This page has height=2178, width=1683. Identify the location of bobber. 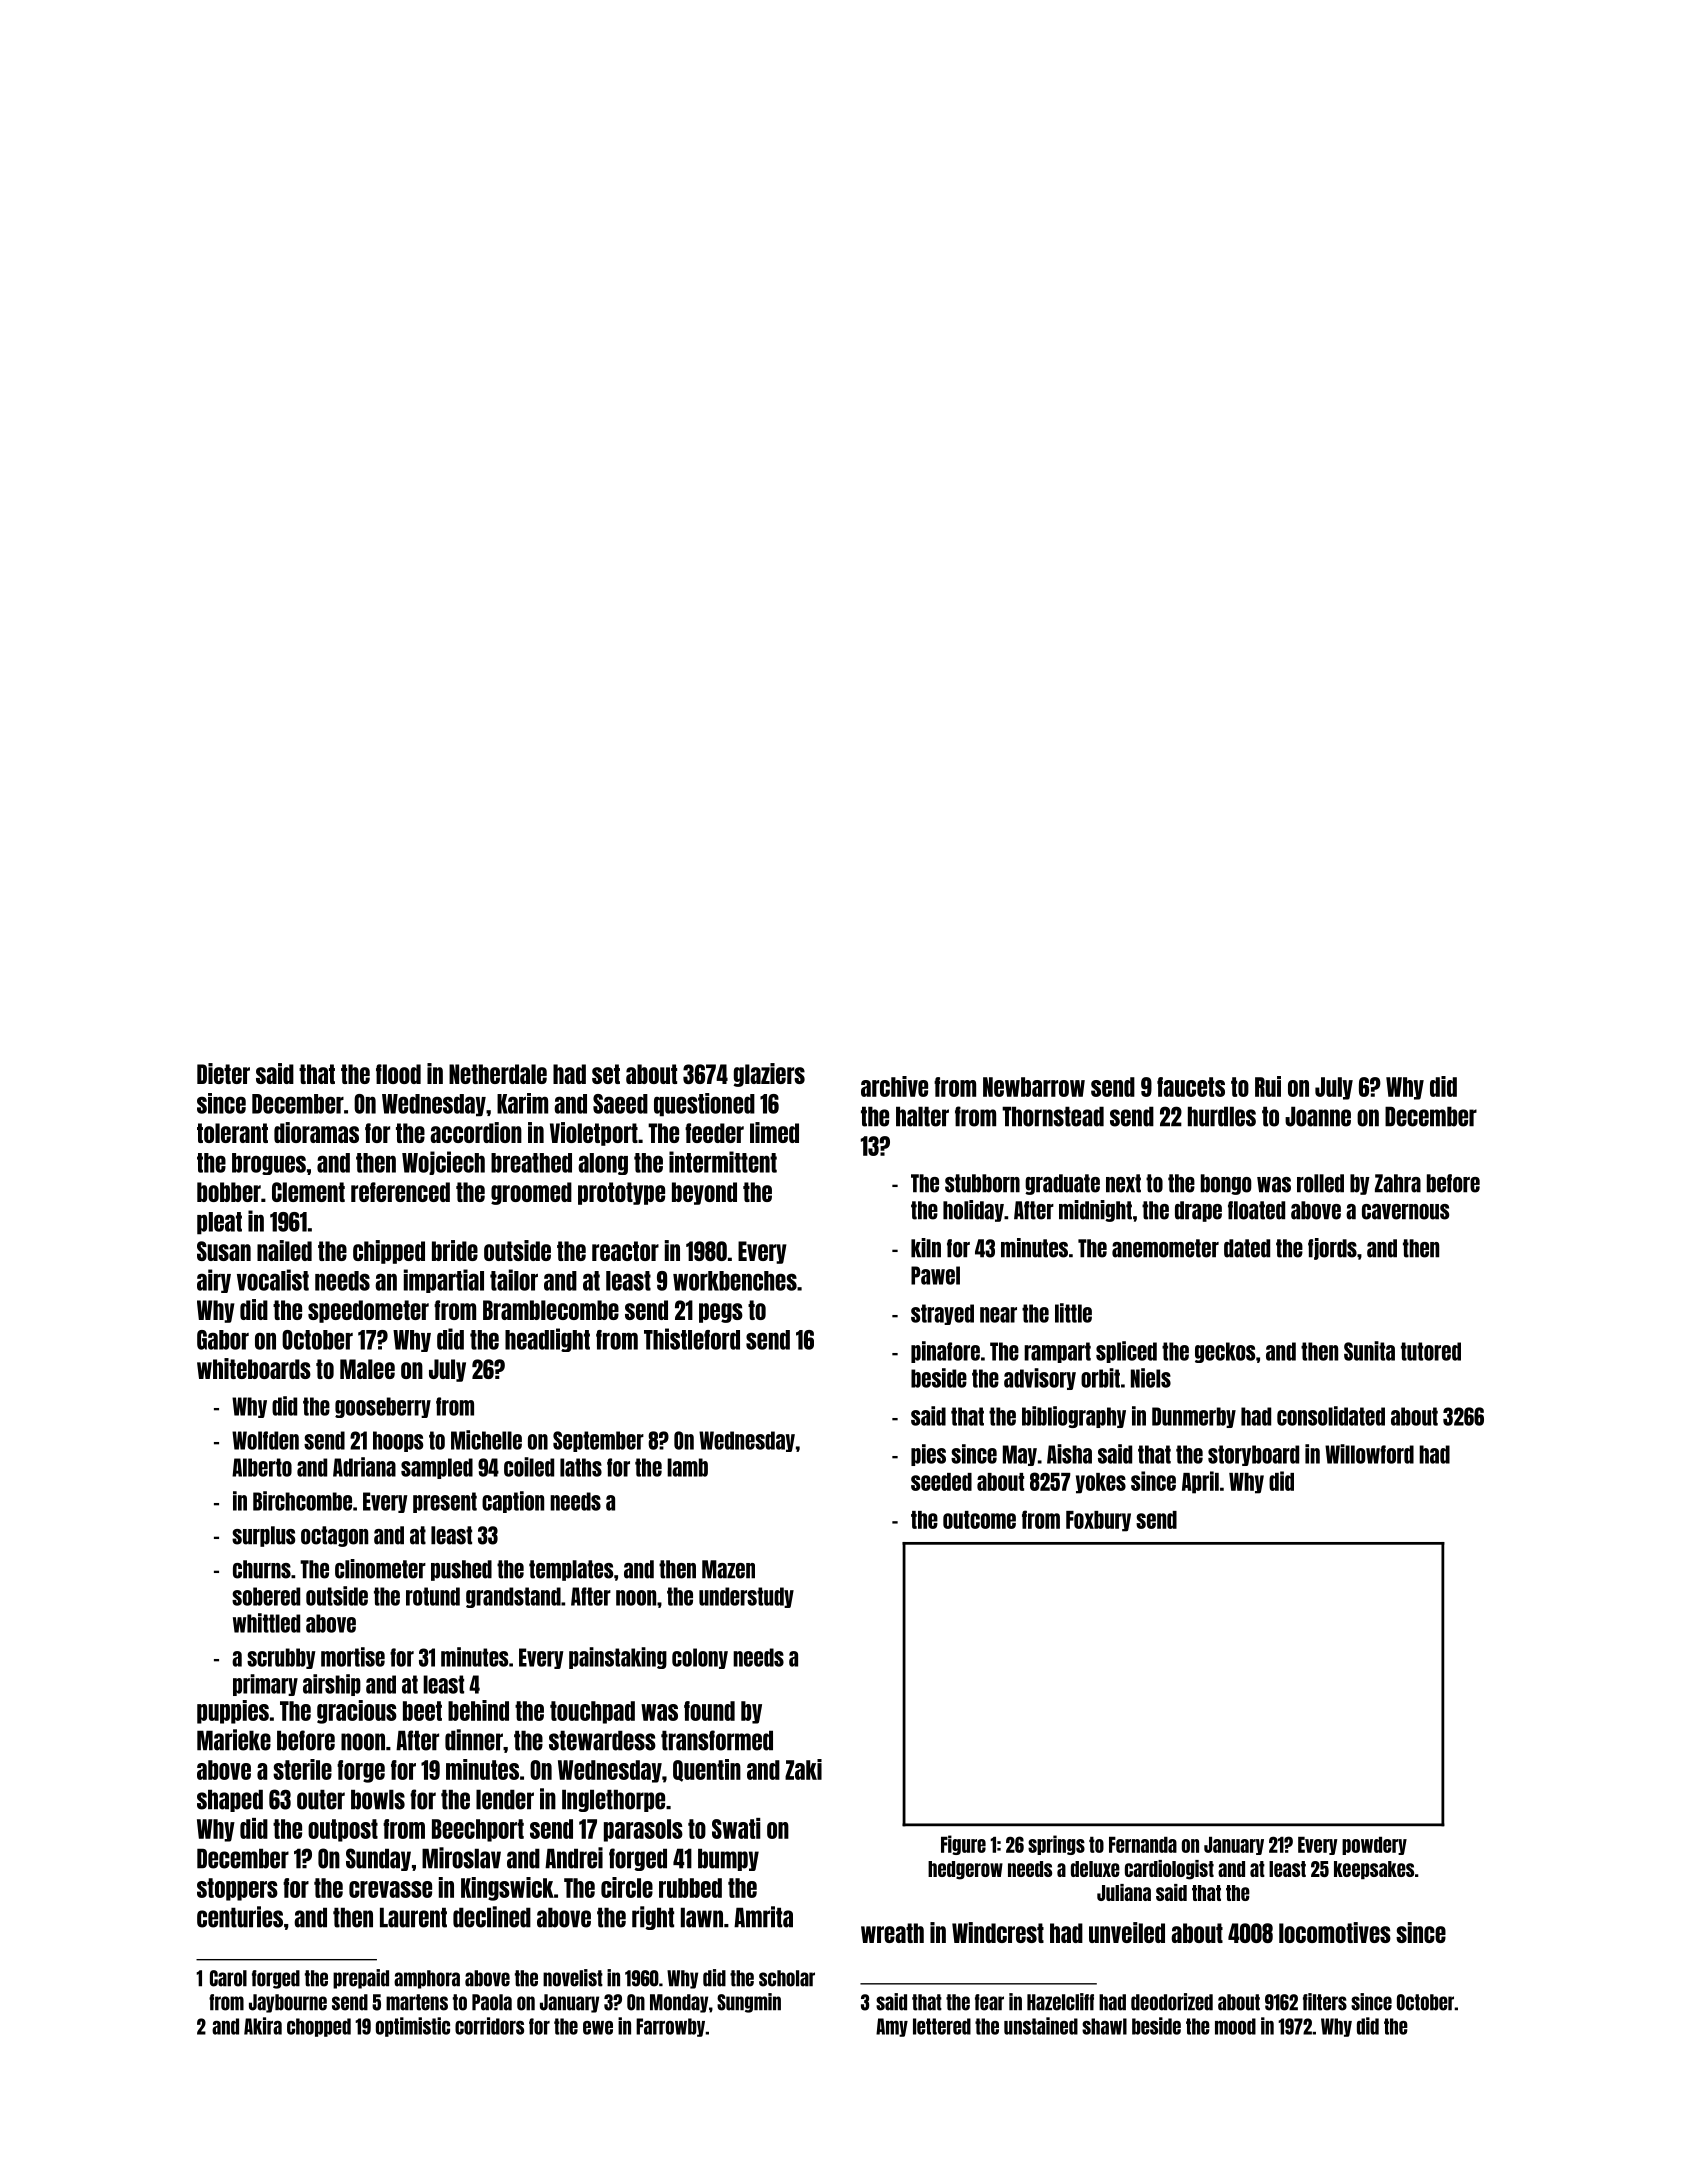
(229, 1192).
